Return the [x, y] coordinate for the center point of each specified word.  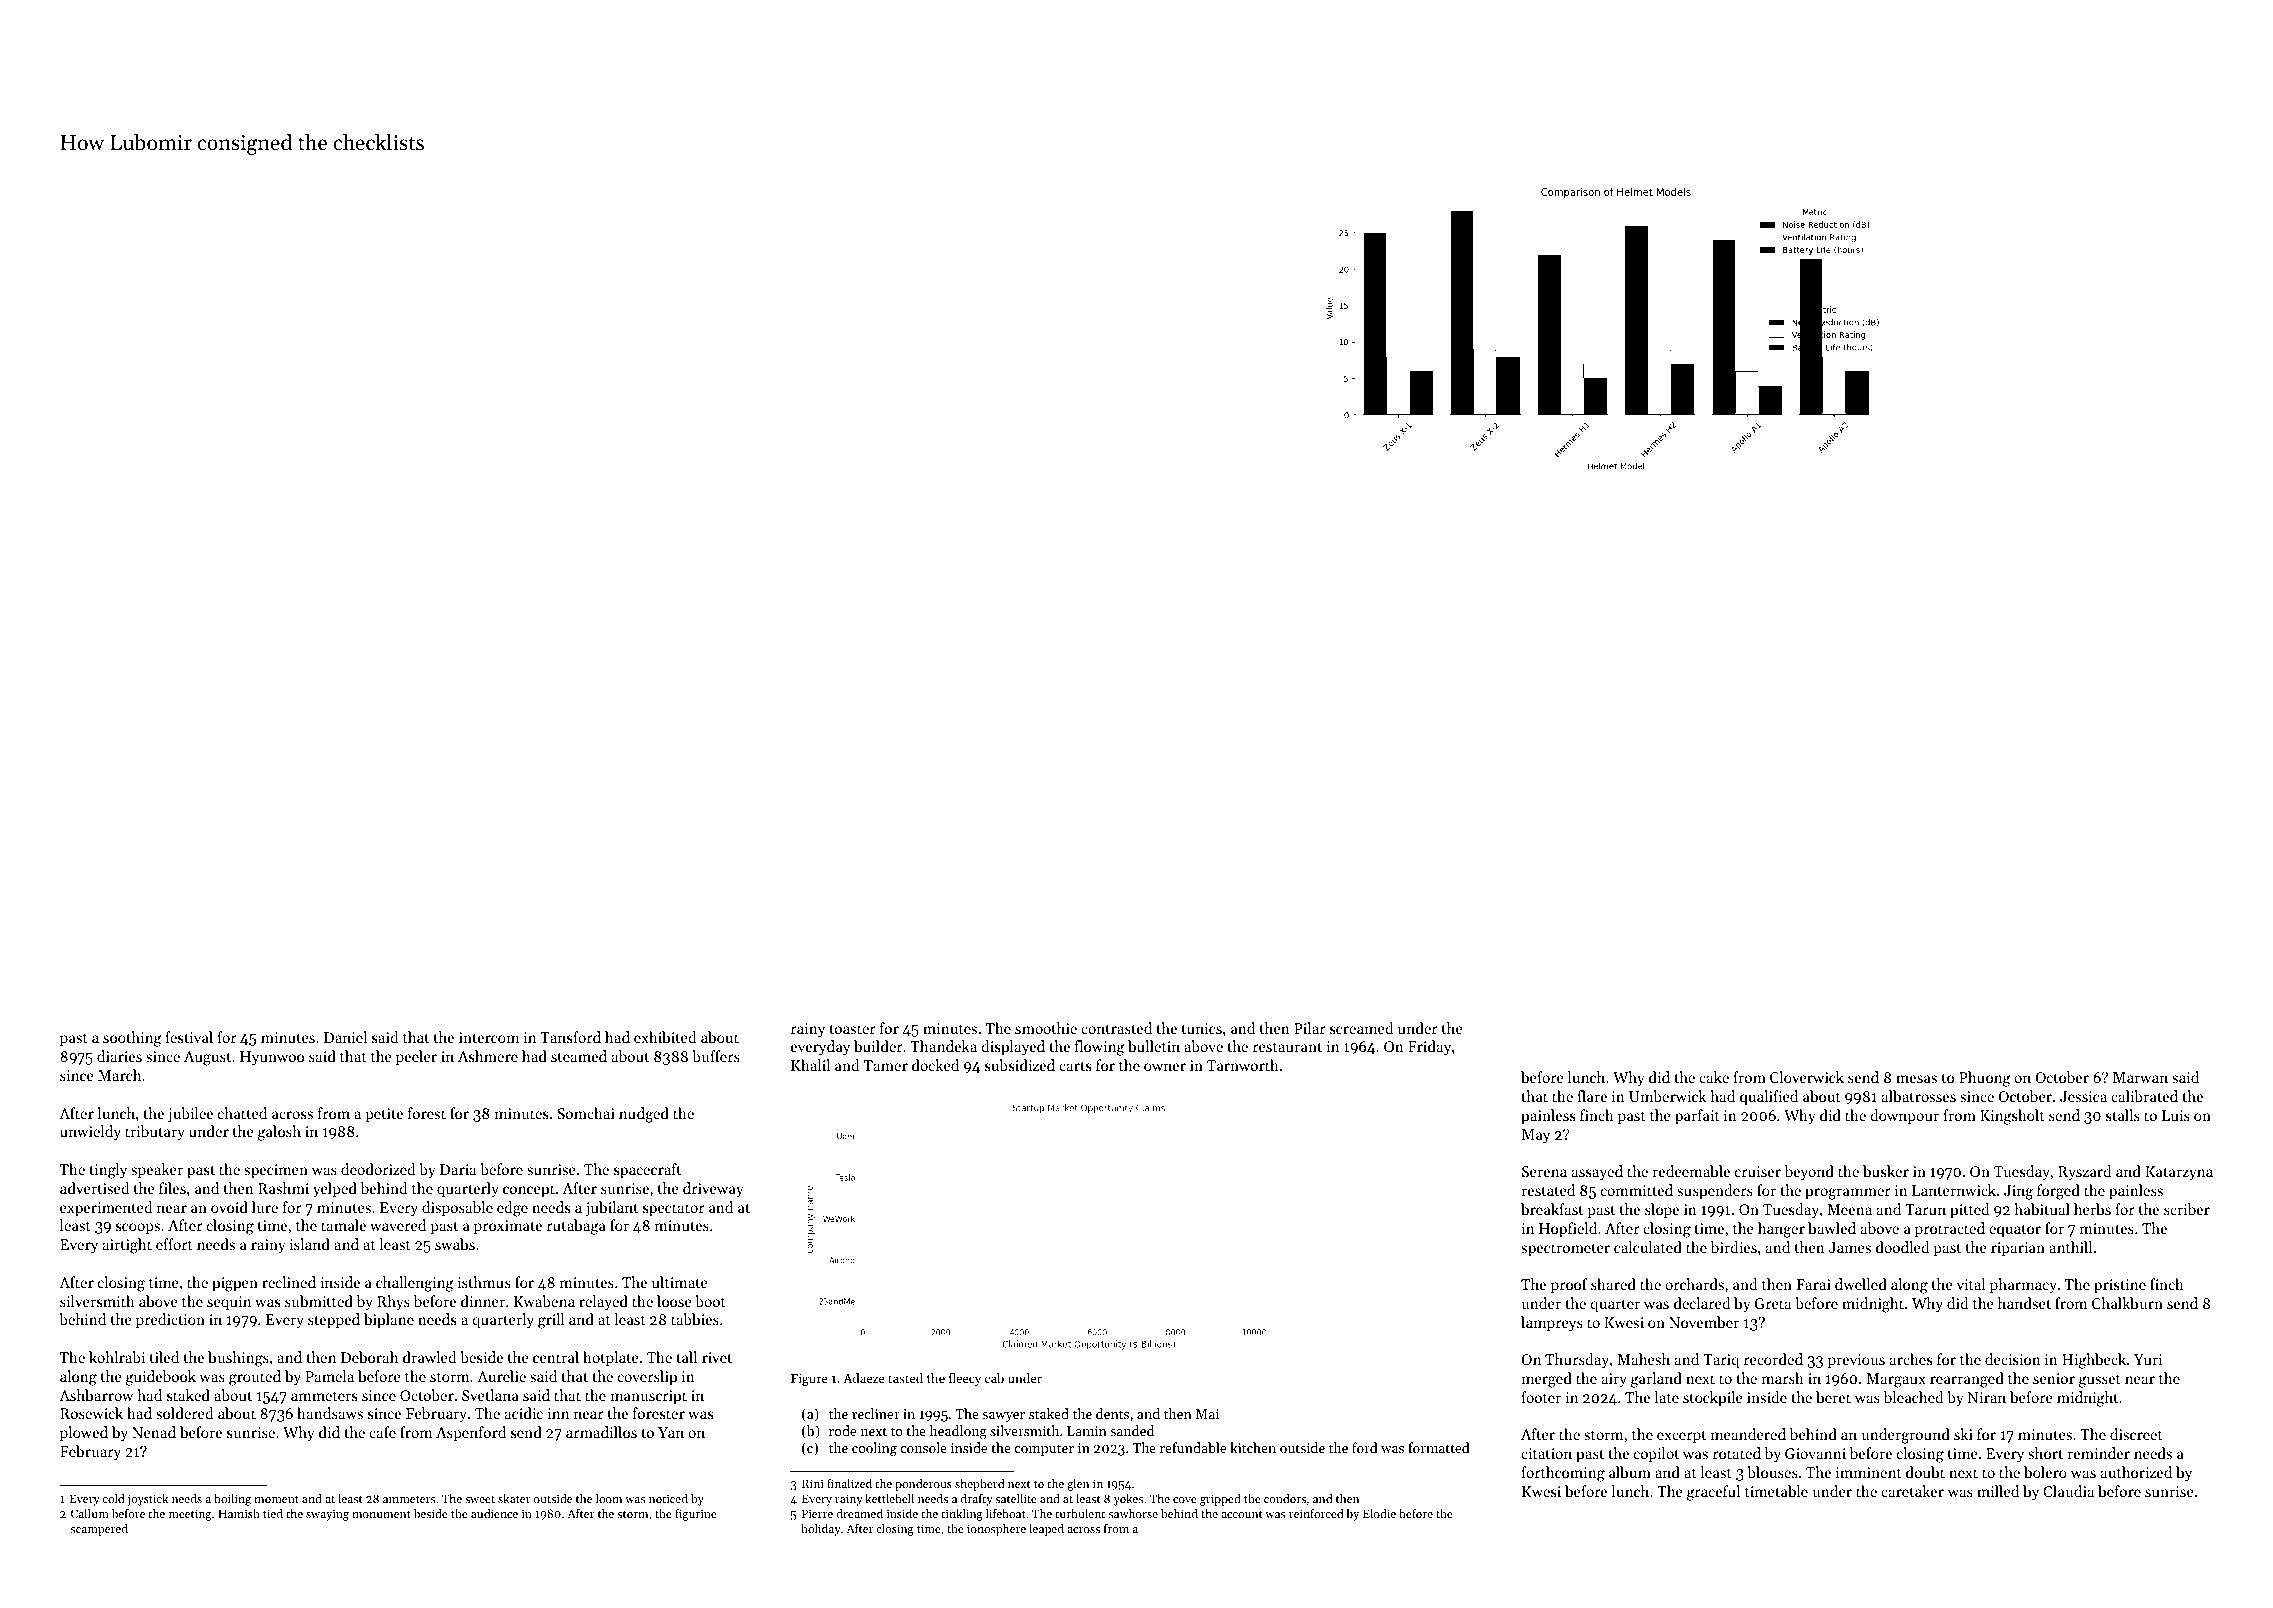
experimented [106, 1208]
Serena [1544, 1171]
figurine [696, 1515]
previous [1856, 1361]
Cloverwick [1807, 1077]
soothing [132, 1039]
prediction [170, 1320]
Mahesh [1643, 1359]
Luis [2176, 1115]
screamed [1362, 1028]
